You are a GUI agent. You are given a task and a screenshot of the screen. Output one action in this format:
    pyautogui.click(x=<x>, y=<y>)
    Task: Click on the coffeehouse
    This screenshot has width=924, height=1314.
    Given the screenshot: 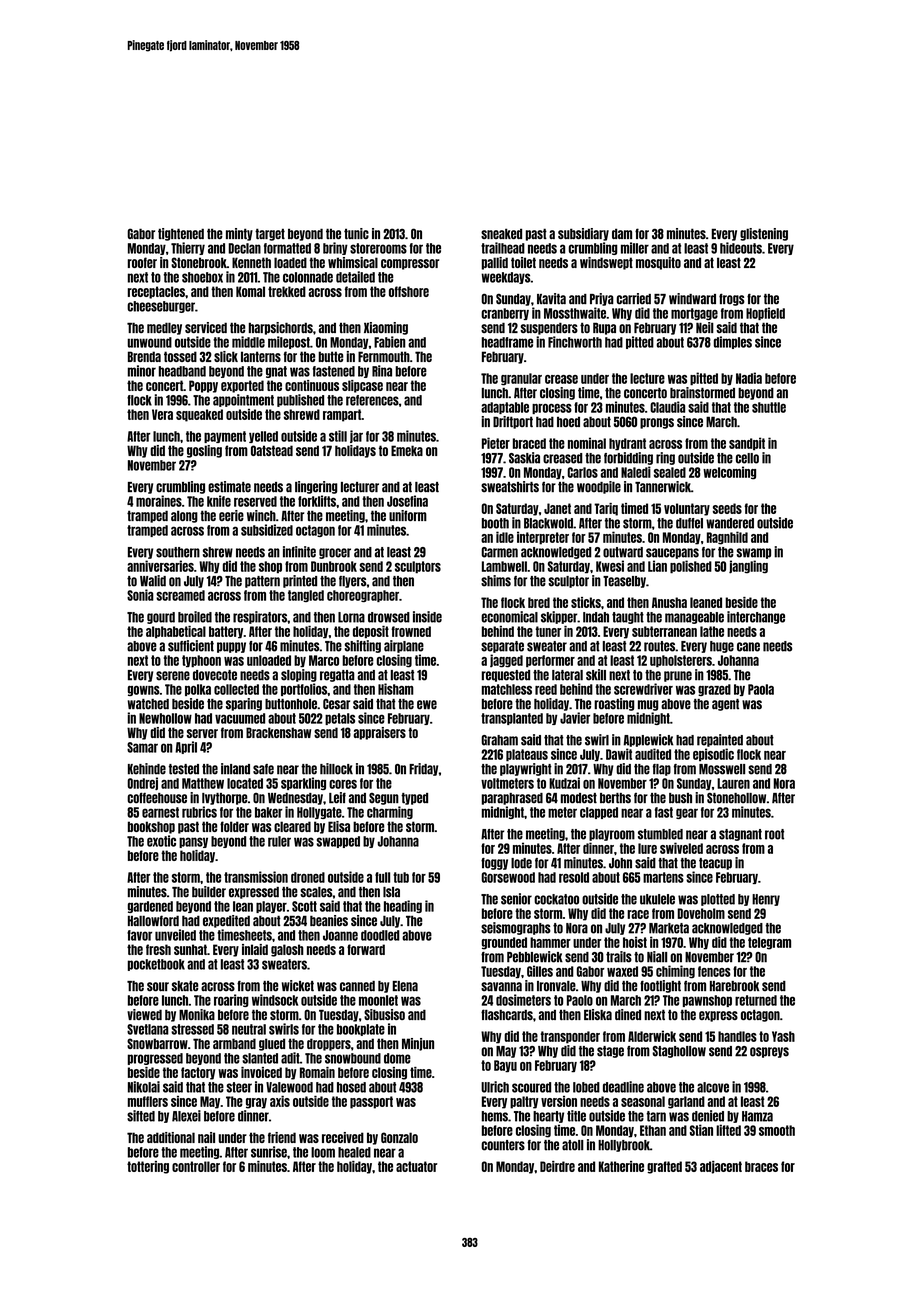 What is the action you would take?
    pyautogui.click(x=157, y=798)
